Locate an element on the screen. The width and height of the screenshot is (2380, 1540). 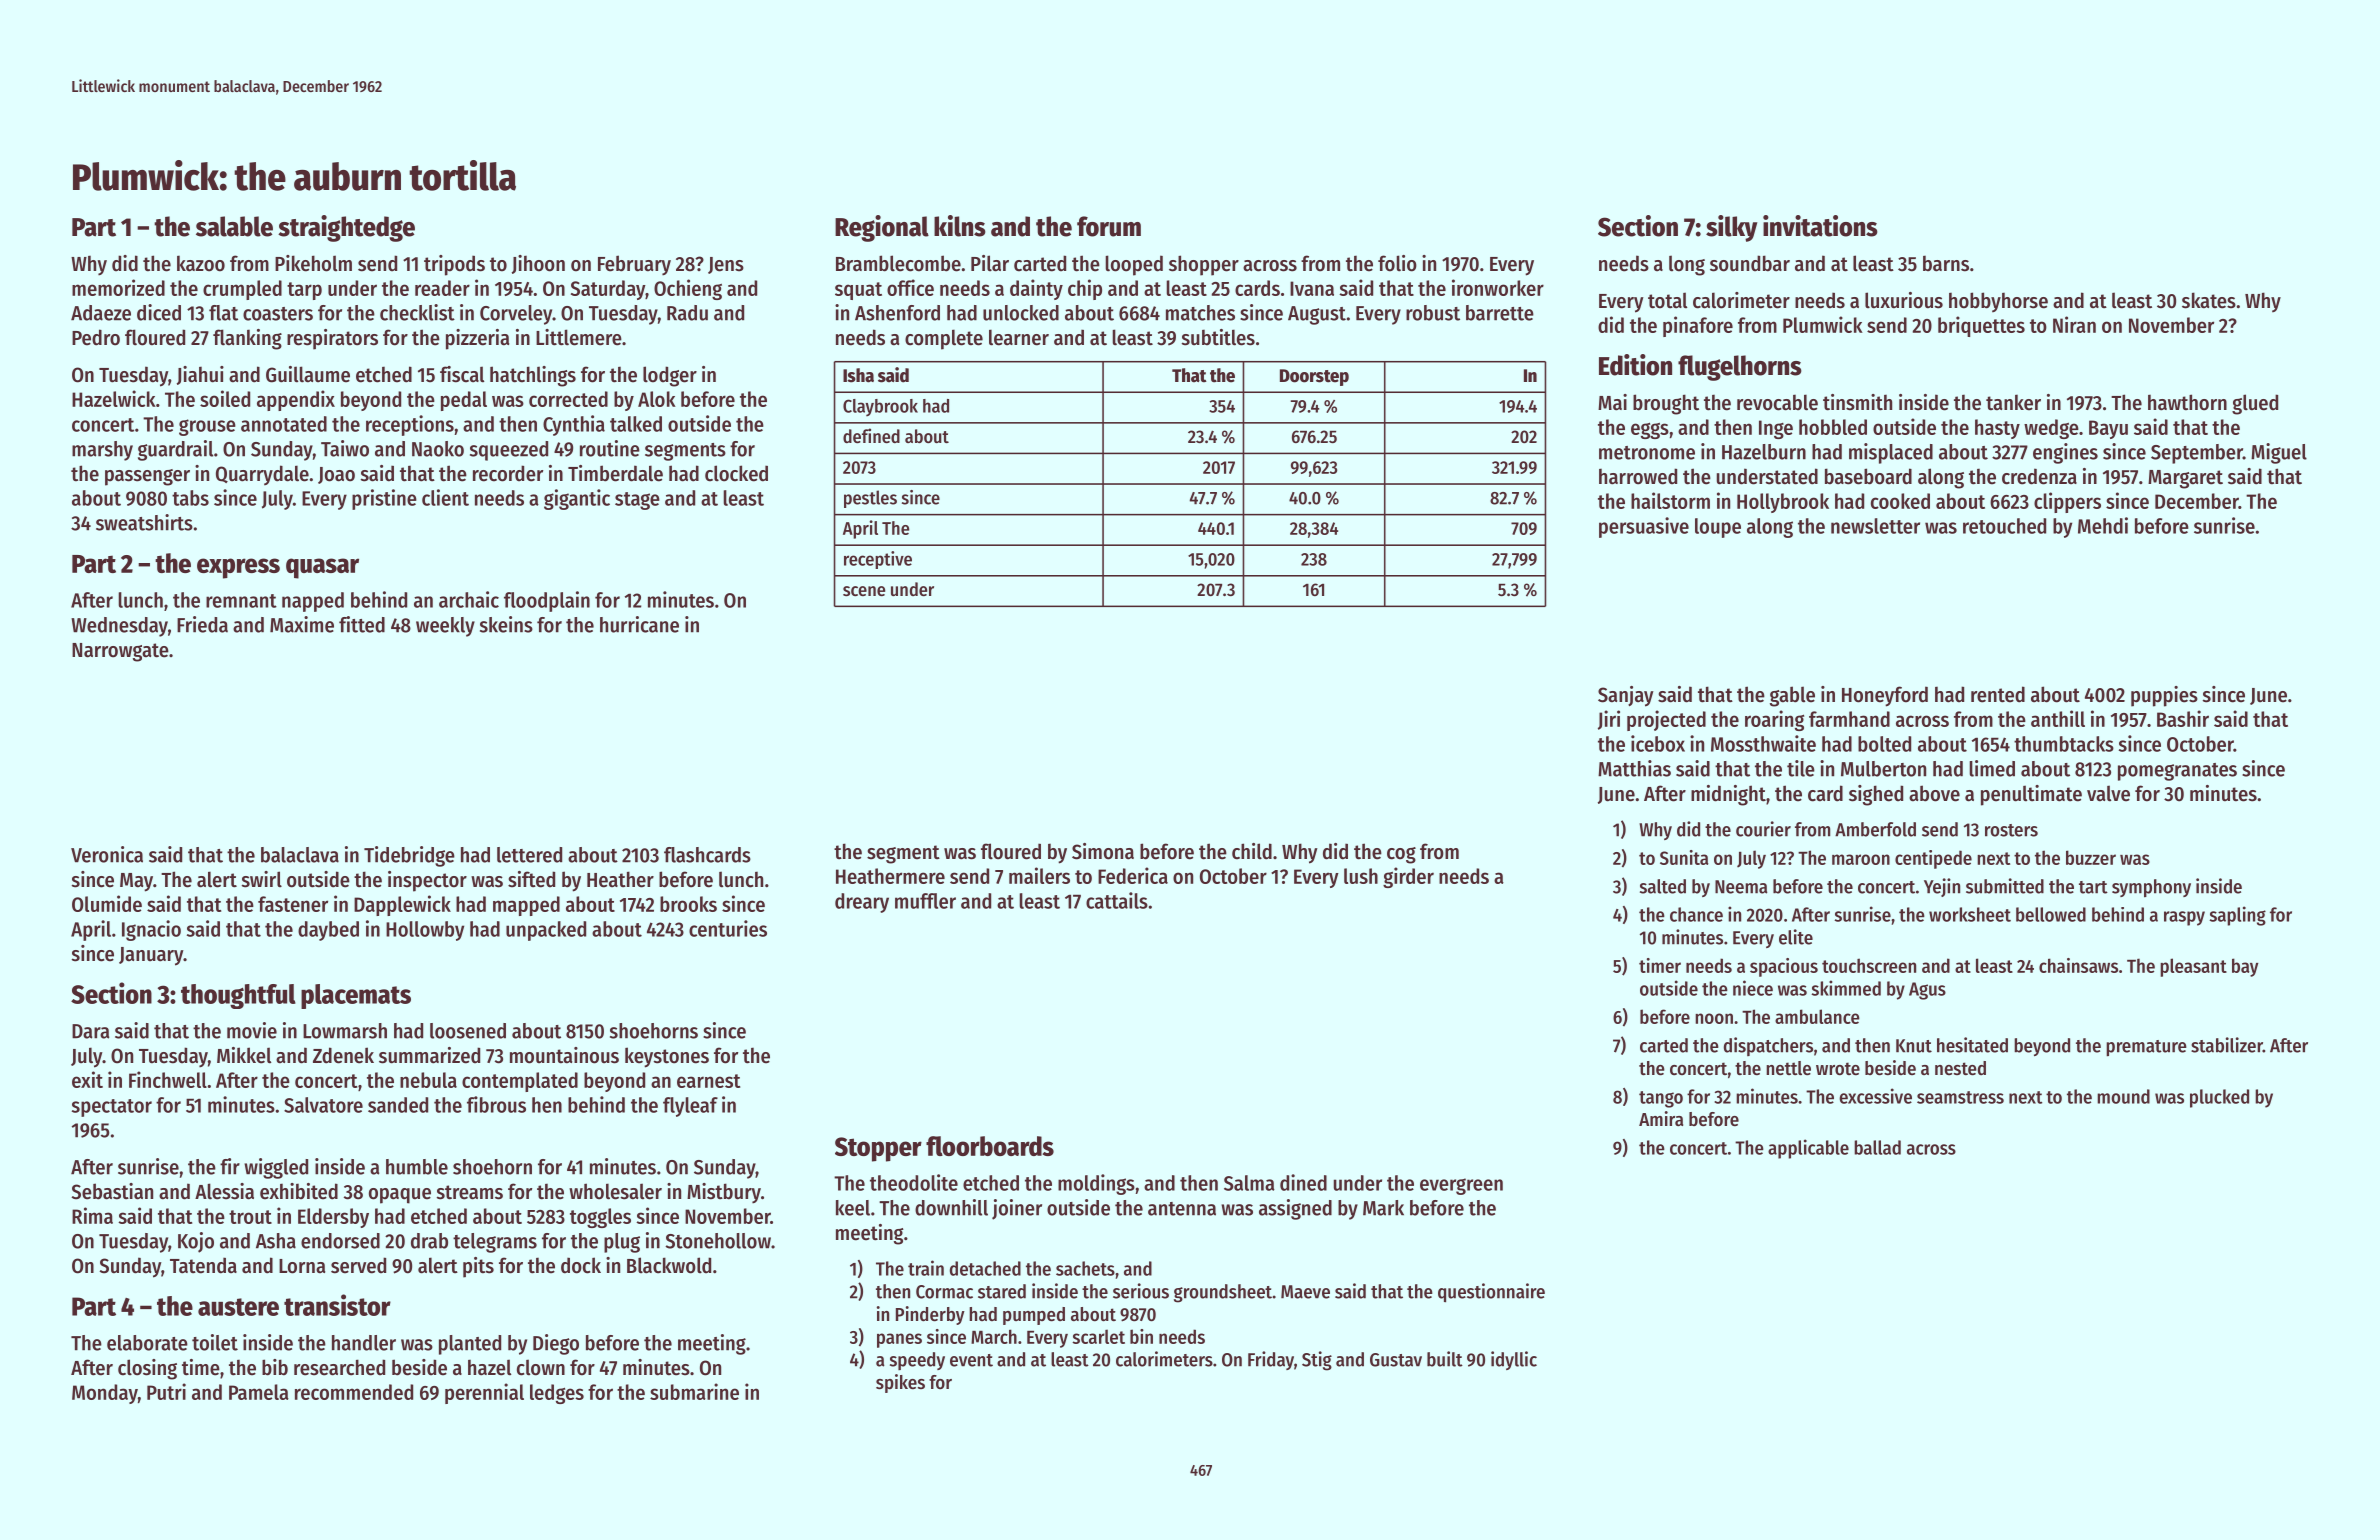
Honeyford is located at coordinates (1885, 696).
